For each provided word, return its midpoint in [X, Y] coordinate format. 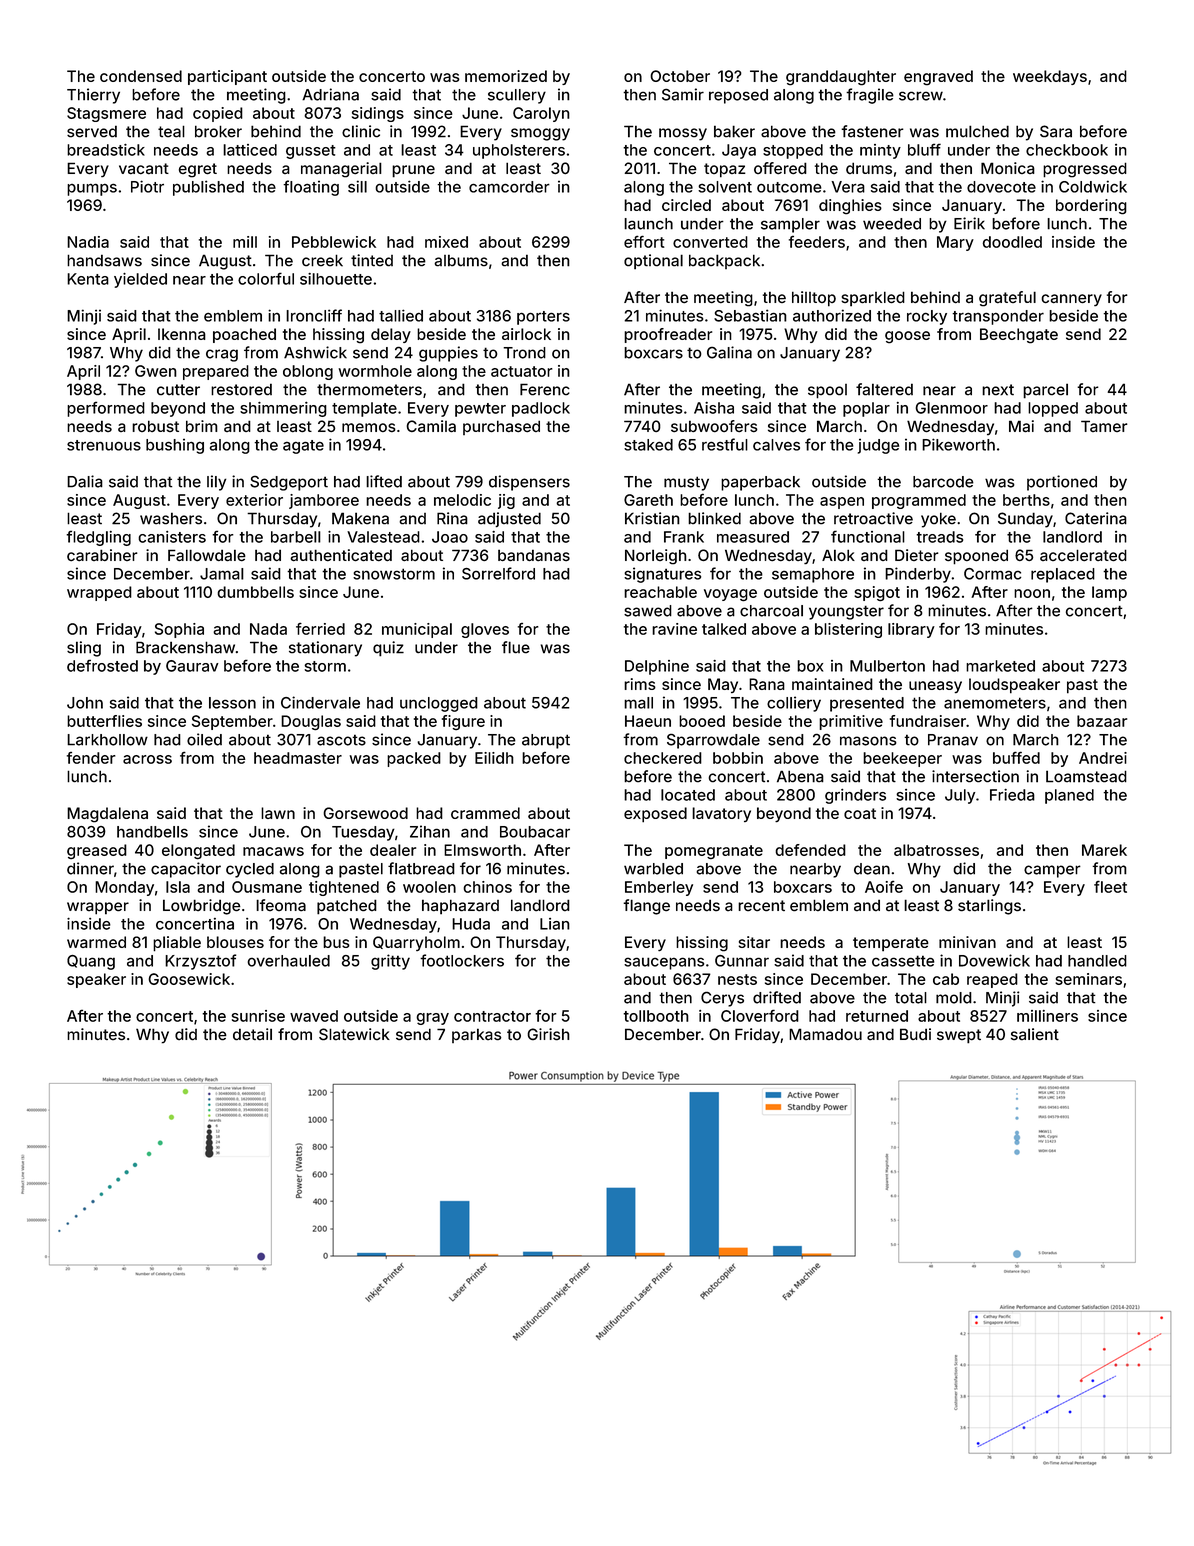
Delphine [657, 667]
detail [252, 1034]
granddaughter [841, 78]
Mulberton [887, 666]
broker [218, 131]
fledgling [98, 538]
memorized [506, 76]
